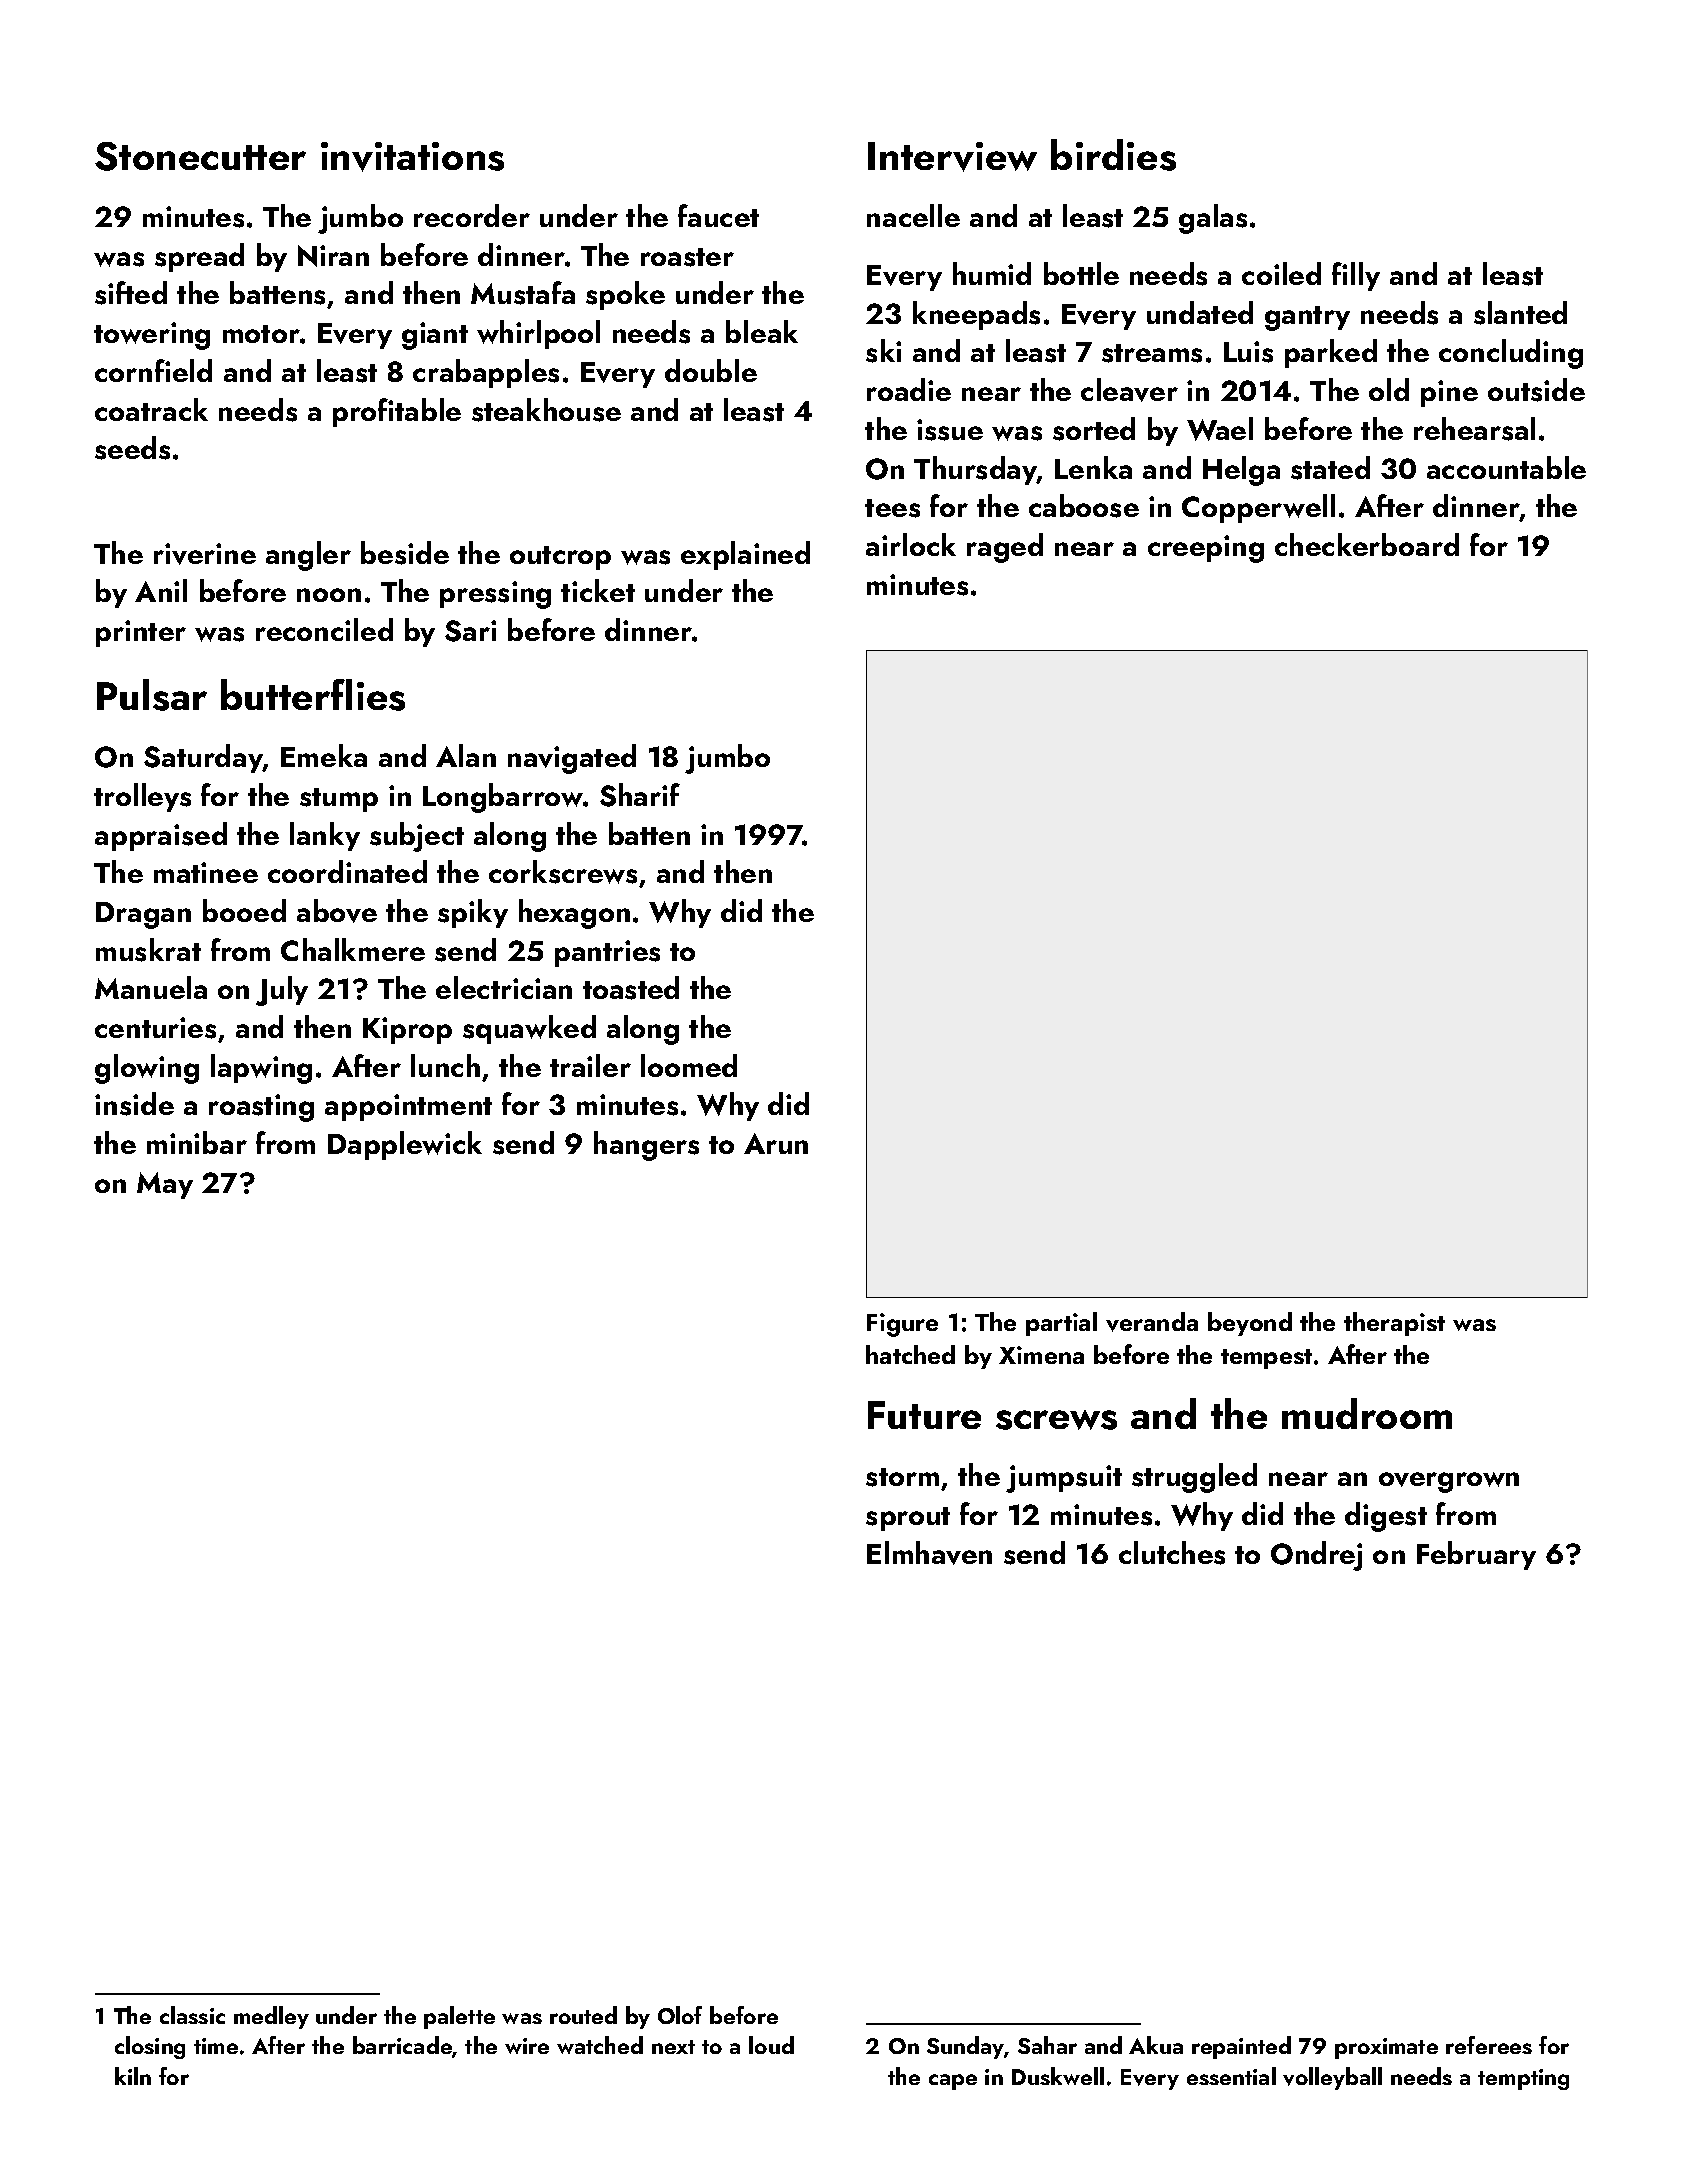 The height and width of the screenshot is (2178, 1683). What do you see at coordinates (165, 1185) in the screenshot?
I see `May` at bounding box center [165, 1185].
